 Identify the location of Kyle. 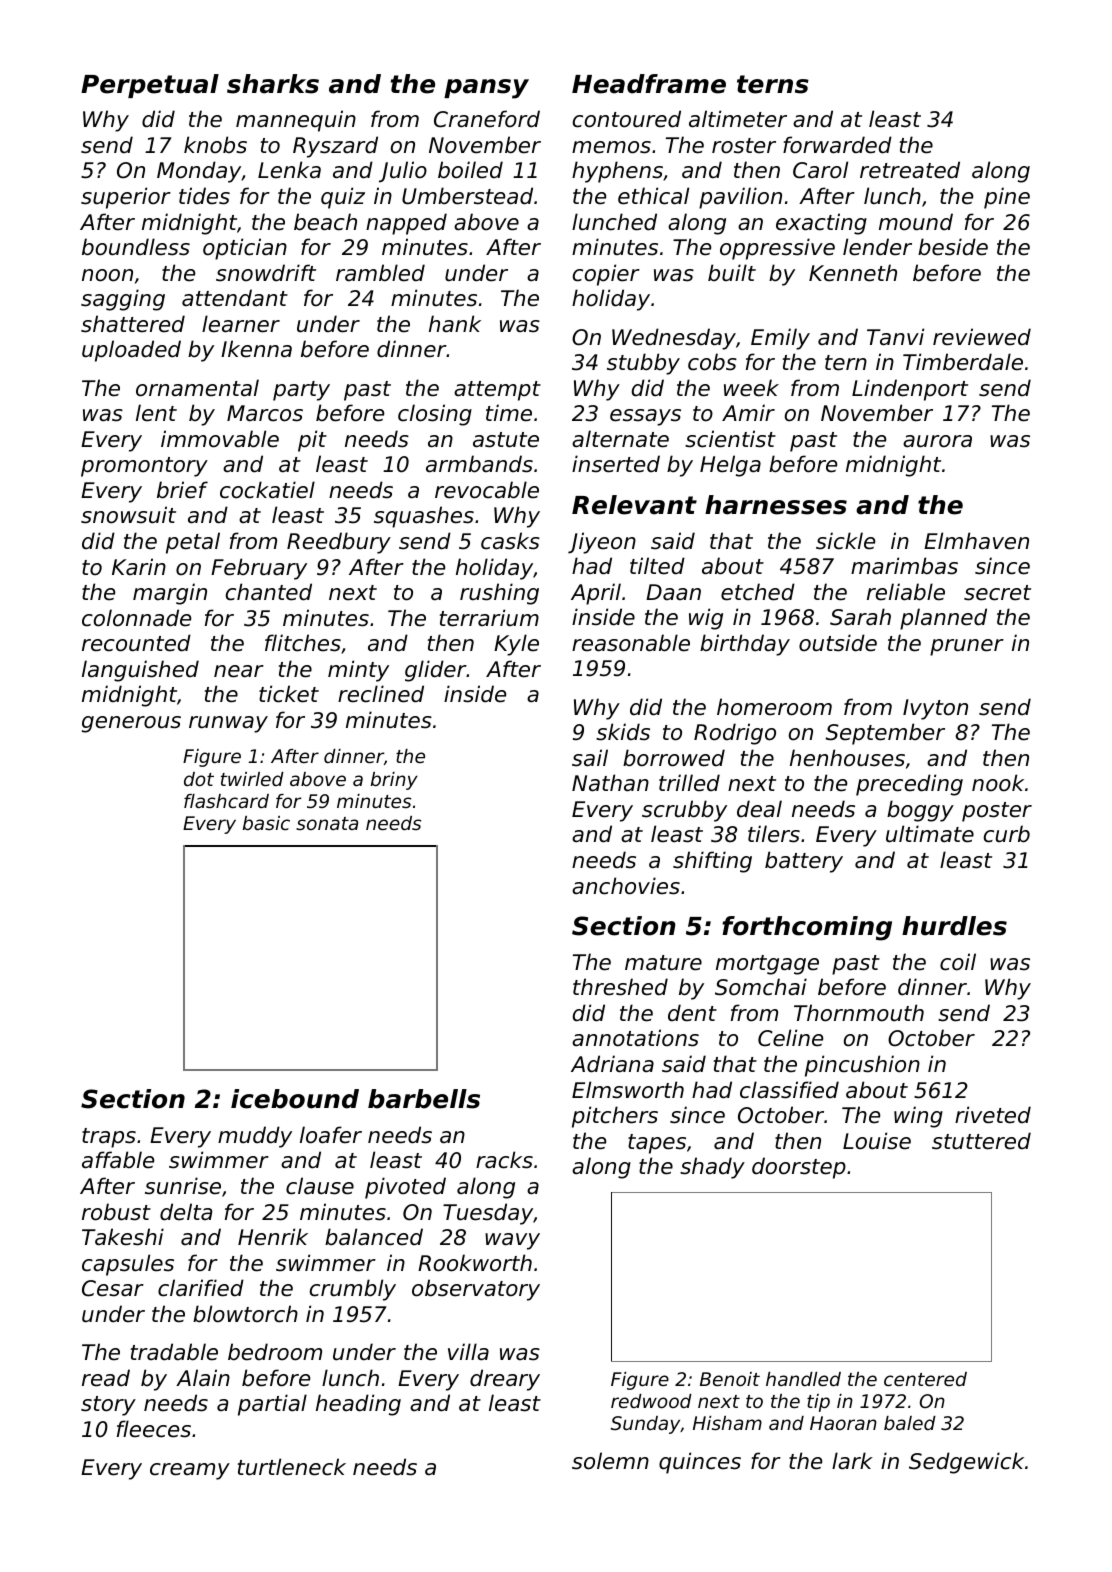
(516, 645).
